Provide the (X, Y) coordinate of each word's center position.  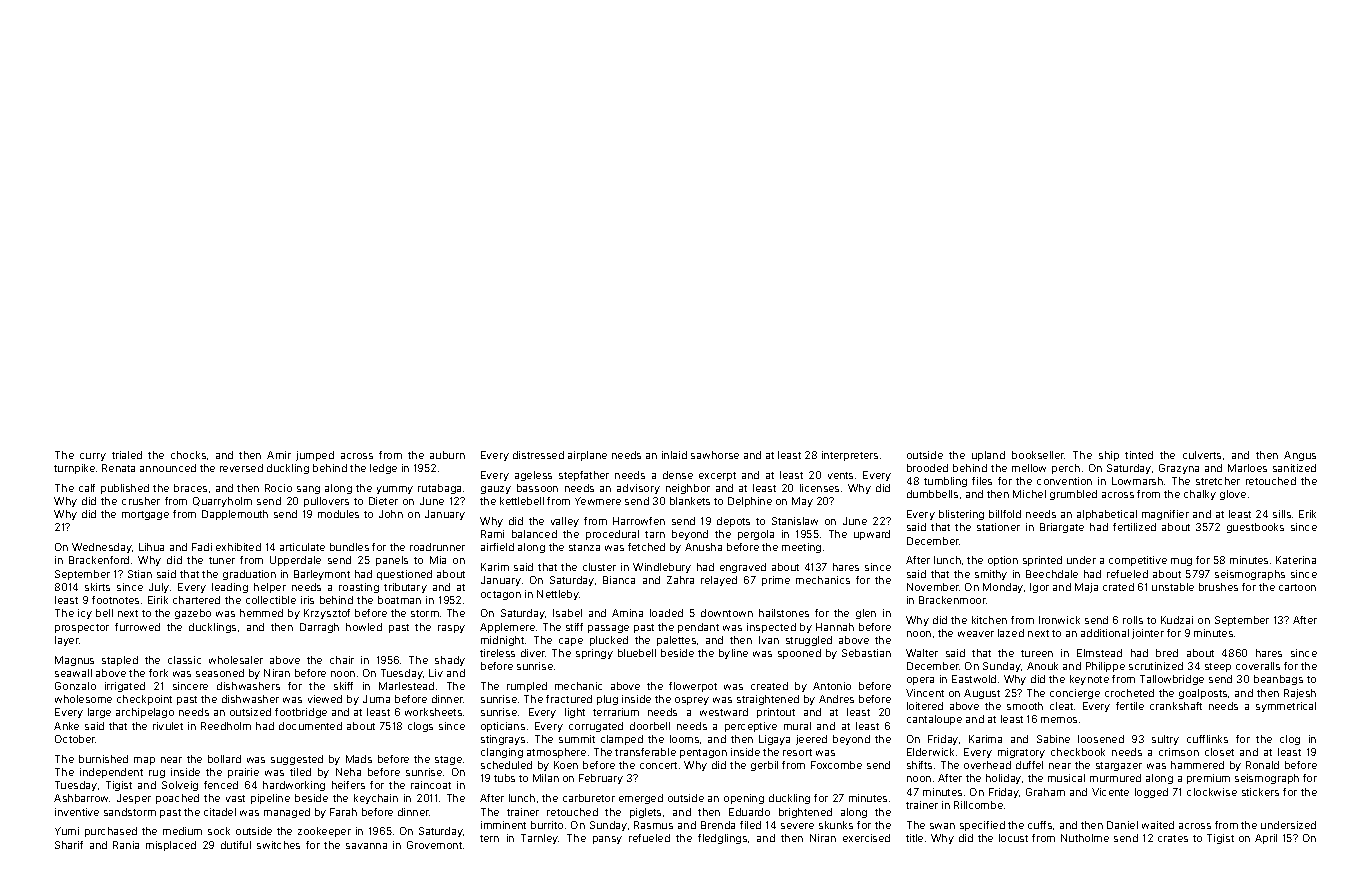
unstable (1173, 587)
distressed (538, 455)
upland (988, 456)
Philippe (1105, 667)
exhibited (238, 547)
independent (111, 773)
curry (93, 457)
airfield (497, 547)
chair (342, 660)
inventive (77, 812)
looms (684, 739)
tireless (497, 653)
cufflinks (1207, 739)
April (1266, 839)
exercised (866, 838)
